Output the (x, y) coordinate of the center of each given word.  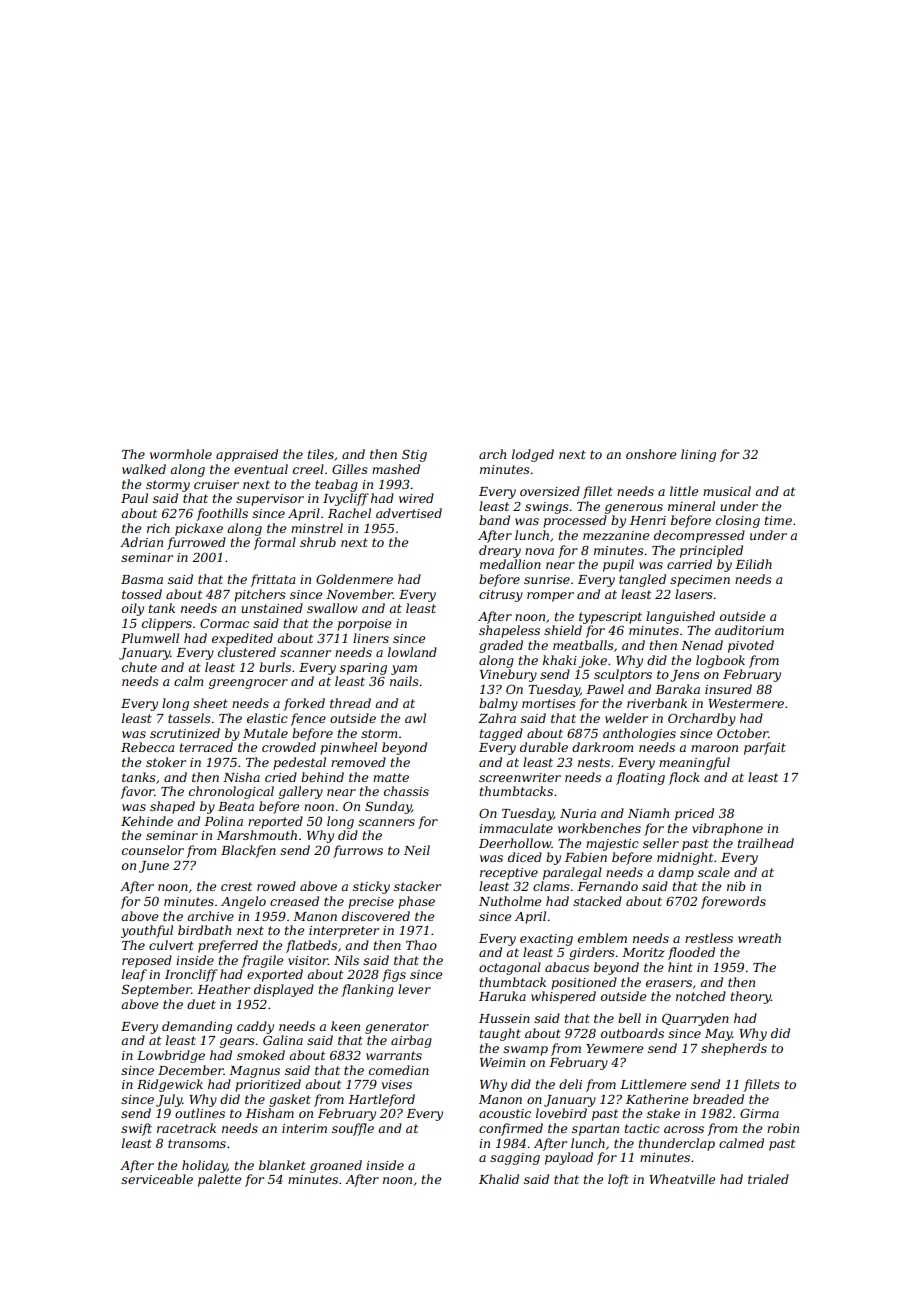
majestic (612, 845)
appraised (247, 455)
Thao (421, 945)
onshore (651, 454)
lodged (533, 455)
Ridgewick (170, 1085)
